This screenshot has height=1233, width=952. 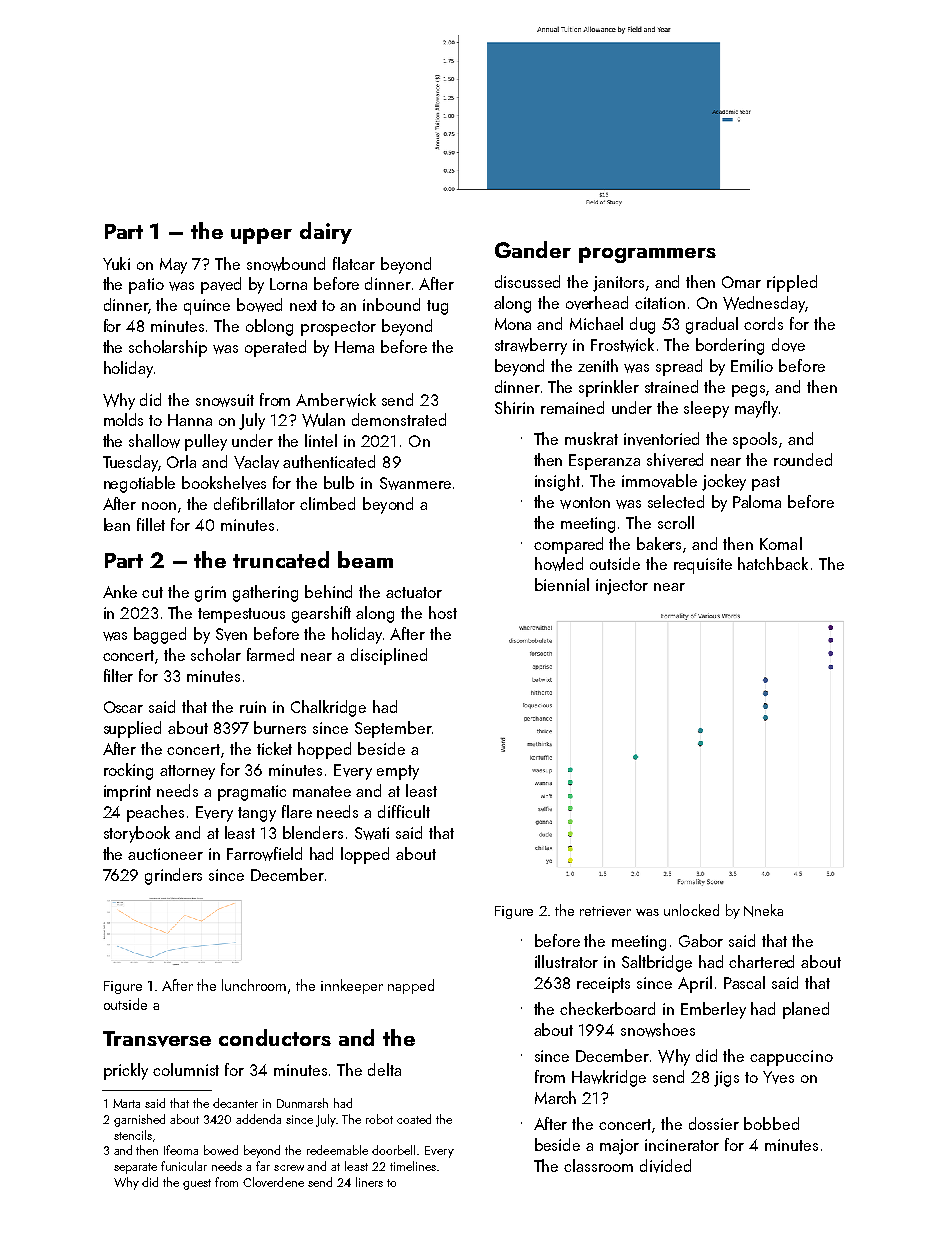 I want to click on delta, so click(x=384, y=1069).
